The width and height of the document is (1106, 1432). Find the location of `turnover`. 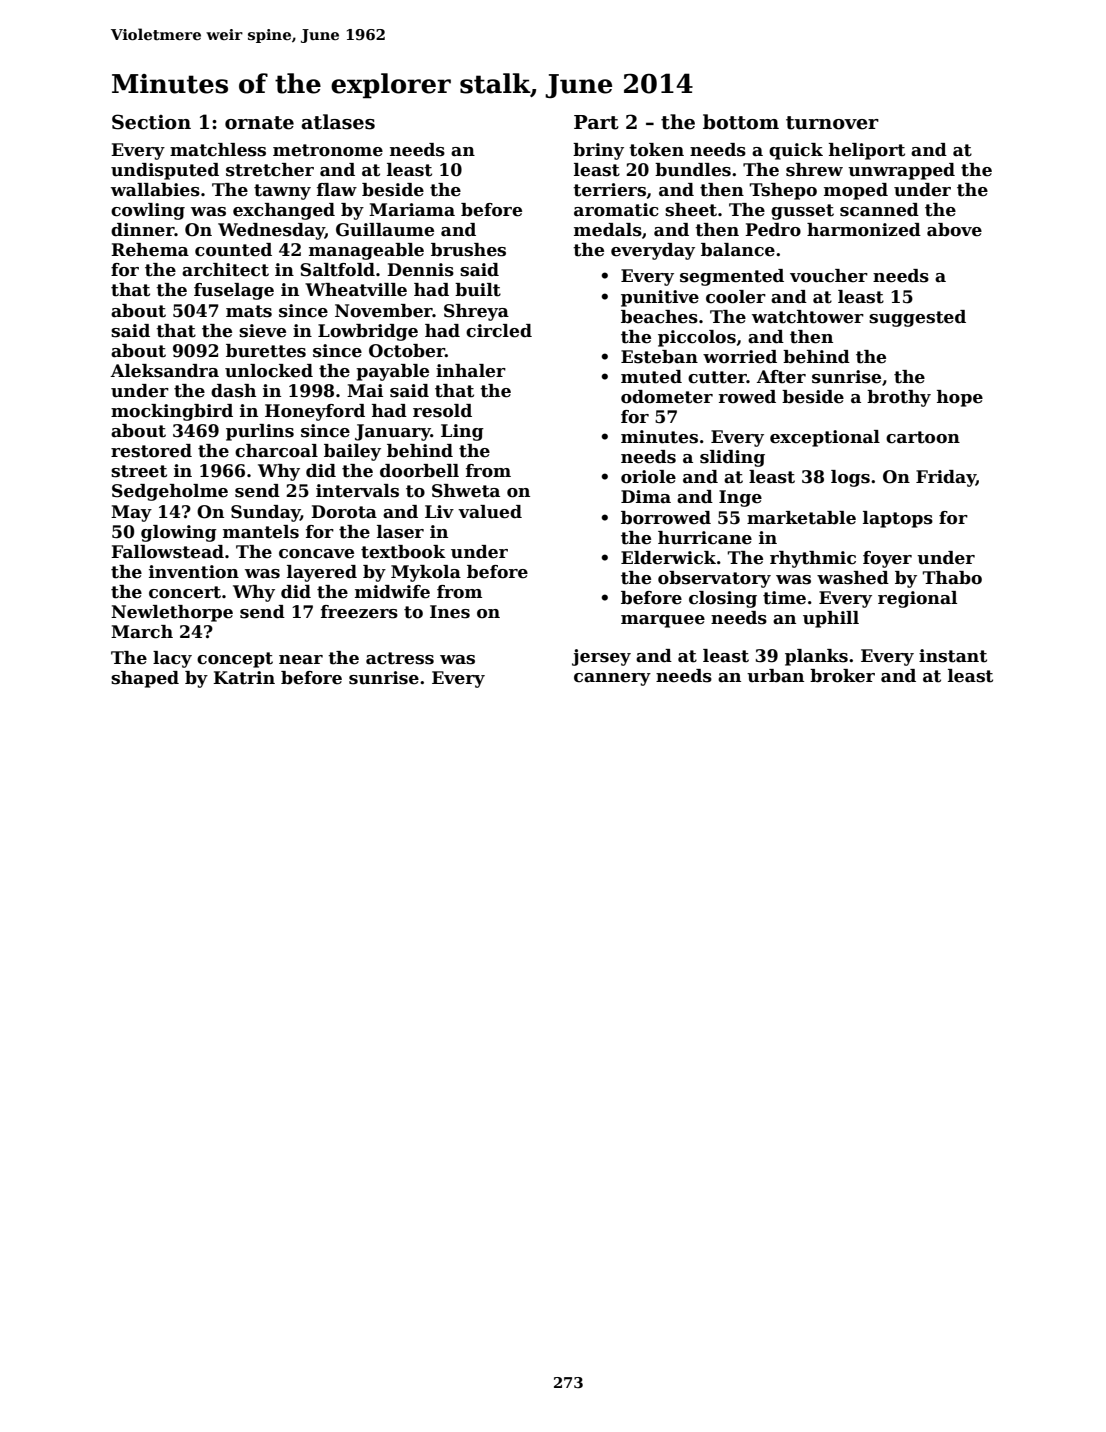

turnover is located at coordinates (832, 123).
